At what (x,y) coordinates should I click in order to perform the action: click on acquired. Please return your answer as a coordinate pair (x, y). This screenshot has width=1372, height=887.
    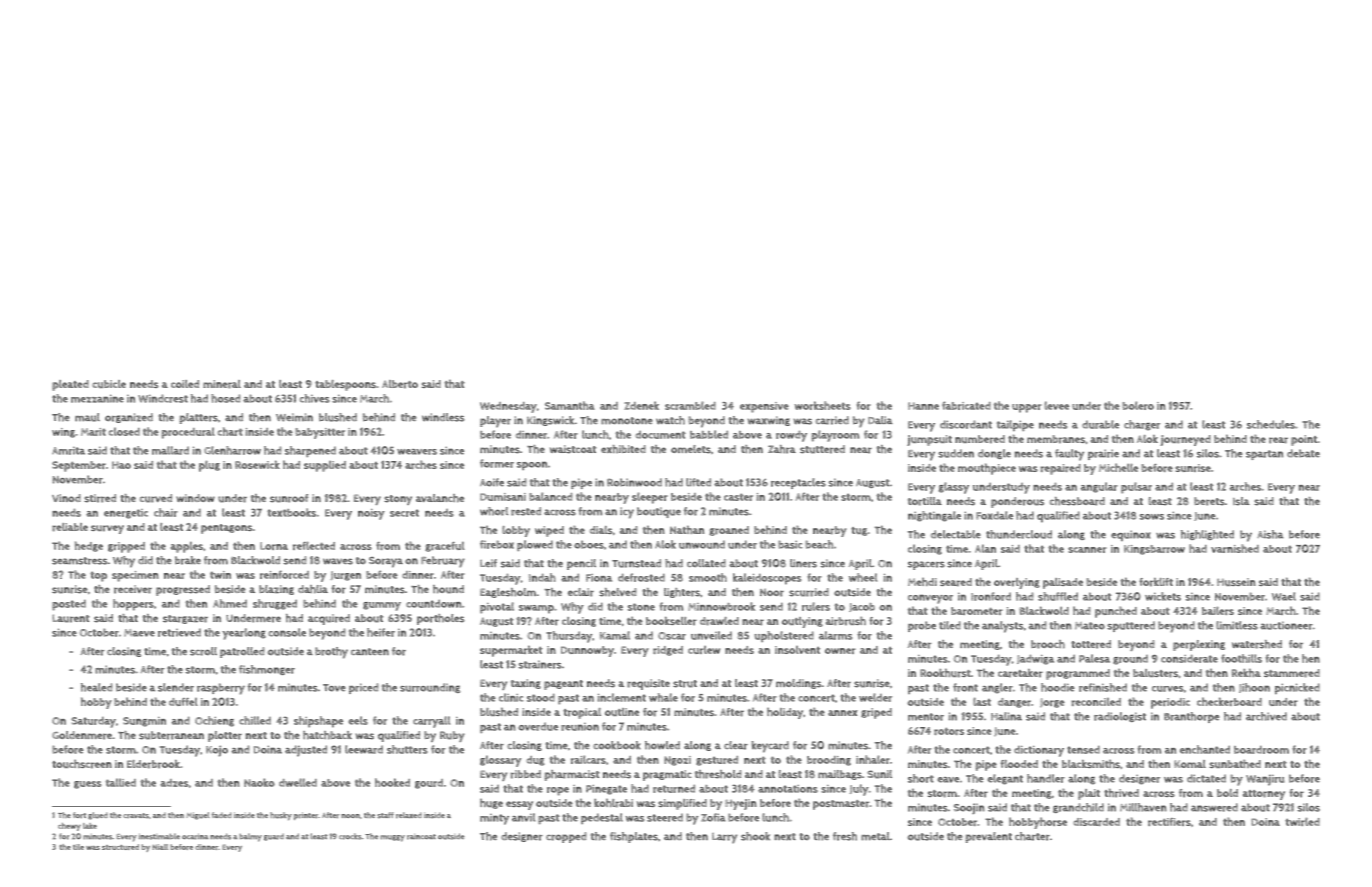
    Looking at the image, I should click on (329, 619).
